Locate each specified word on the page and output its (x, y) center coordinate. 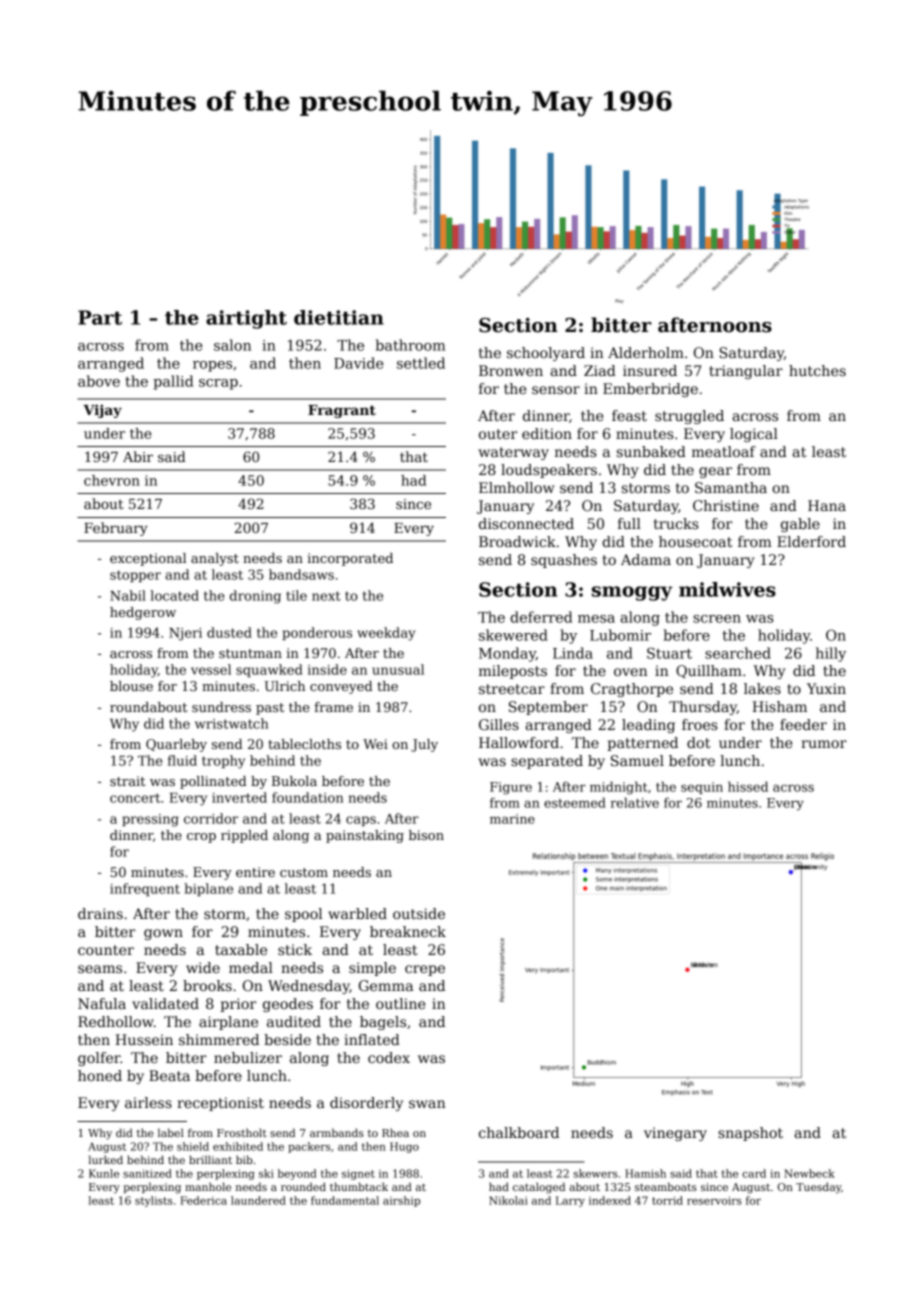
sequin (702, 788)
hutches (817, 370)
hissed (748, 786)
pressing (150, 820)
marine (512, 819)
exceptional (148, 559)
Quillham (709, 671)
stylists (153, 1201)
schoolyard (546, 354)
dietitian (339, 317)
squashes (564, 561)
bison (426, 835)
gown (163, 934)
